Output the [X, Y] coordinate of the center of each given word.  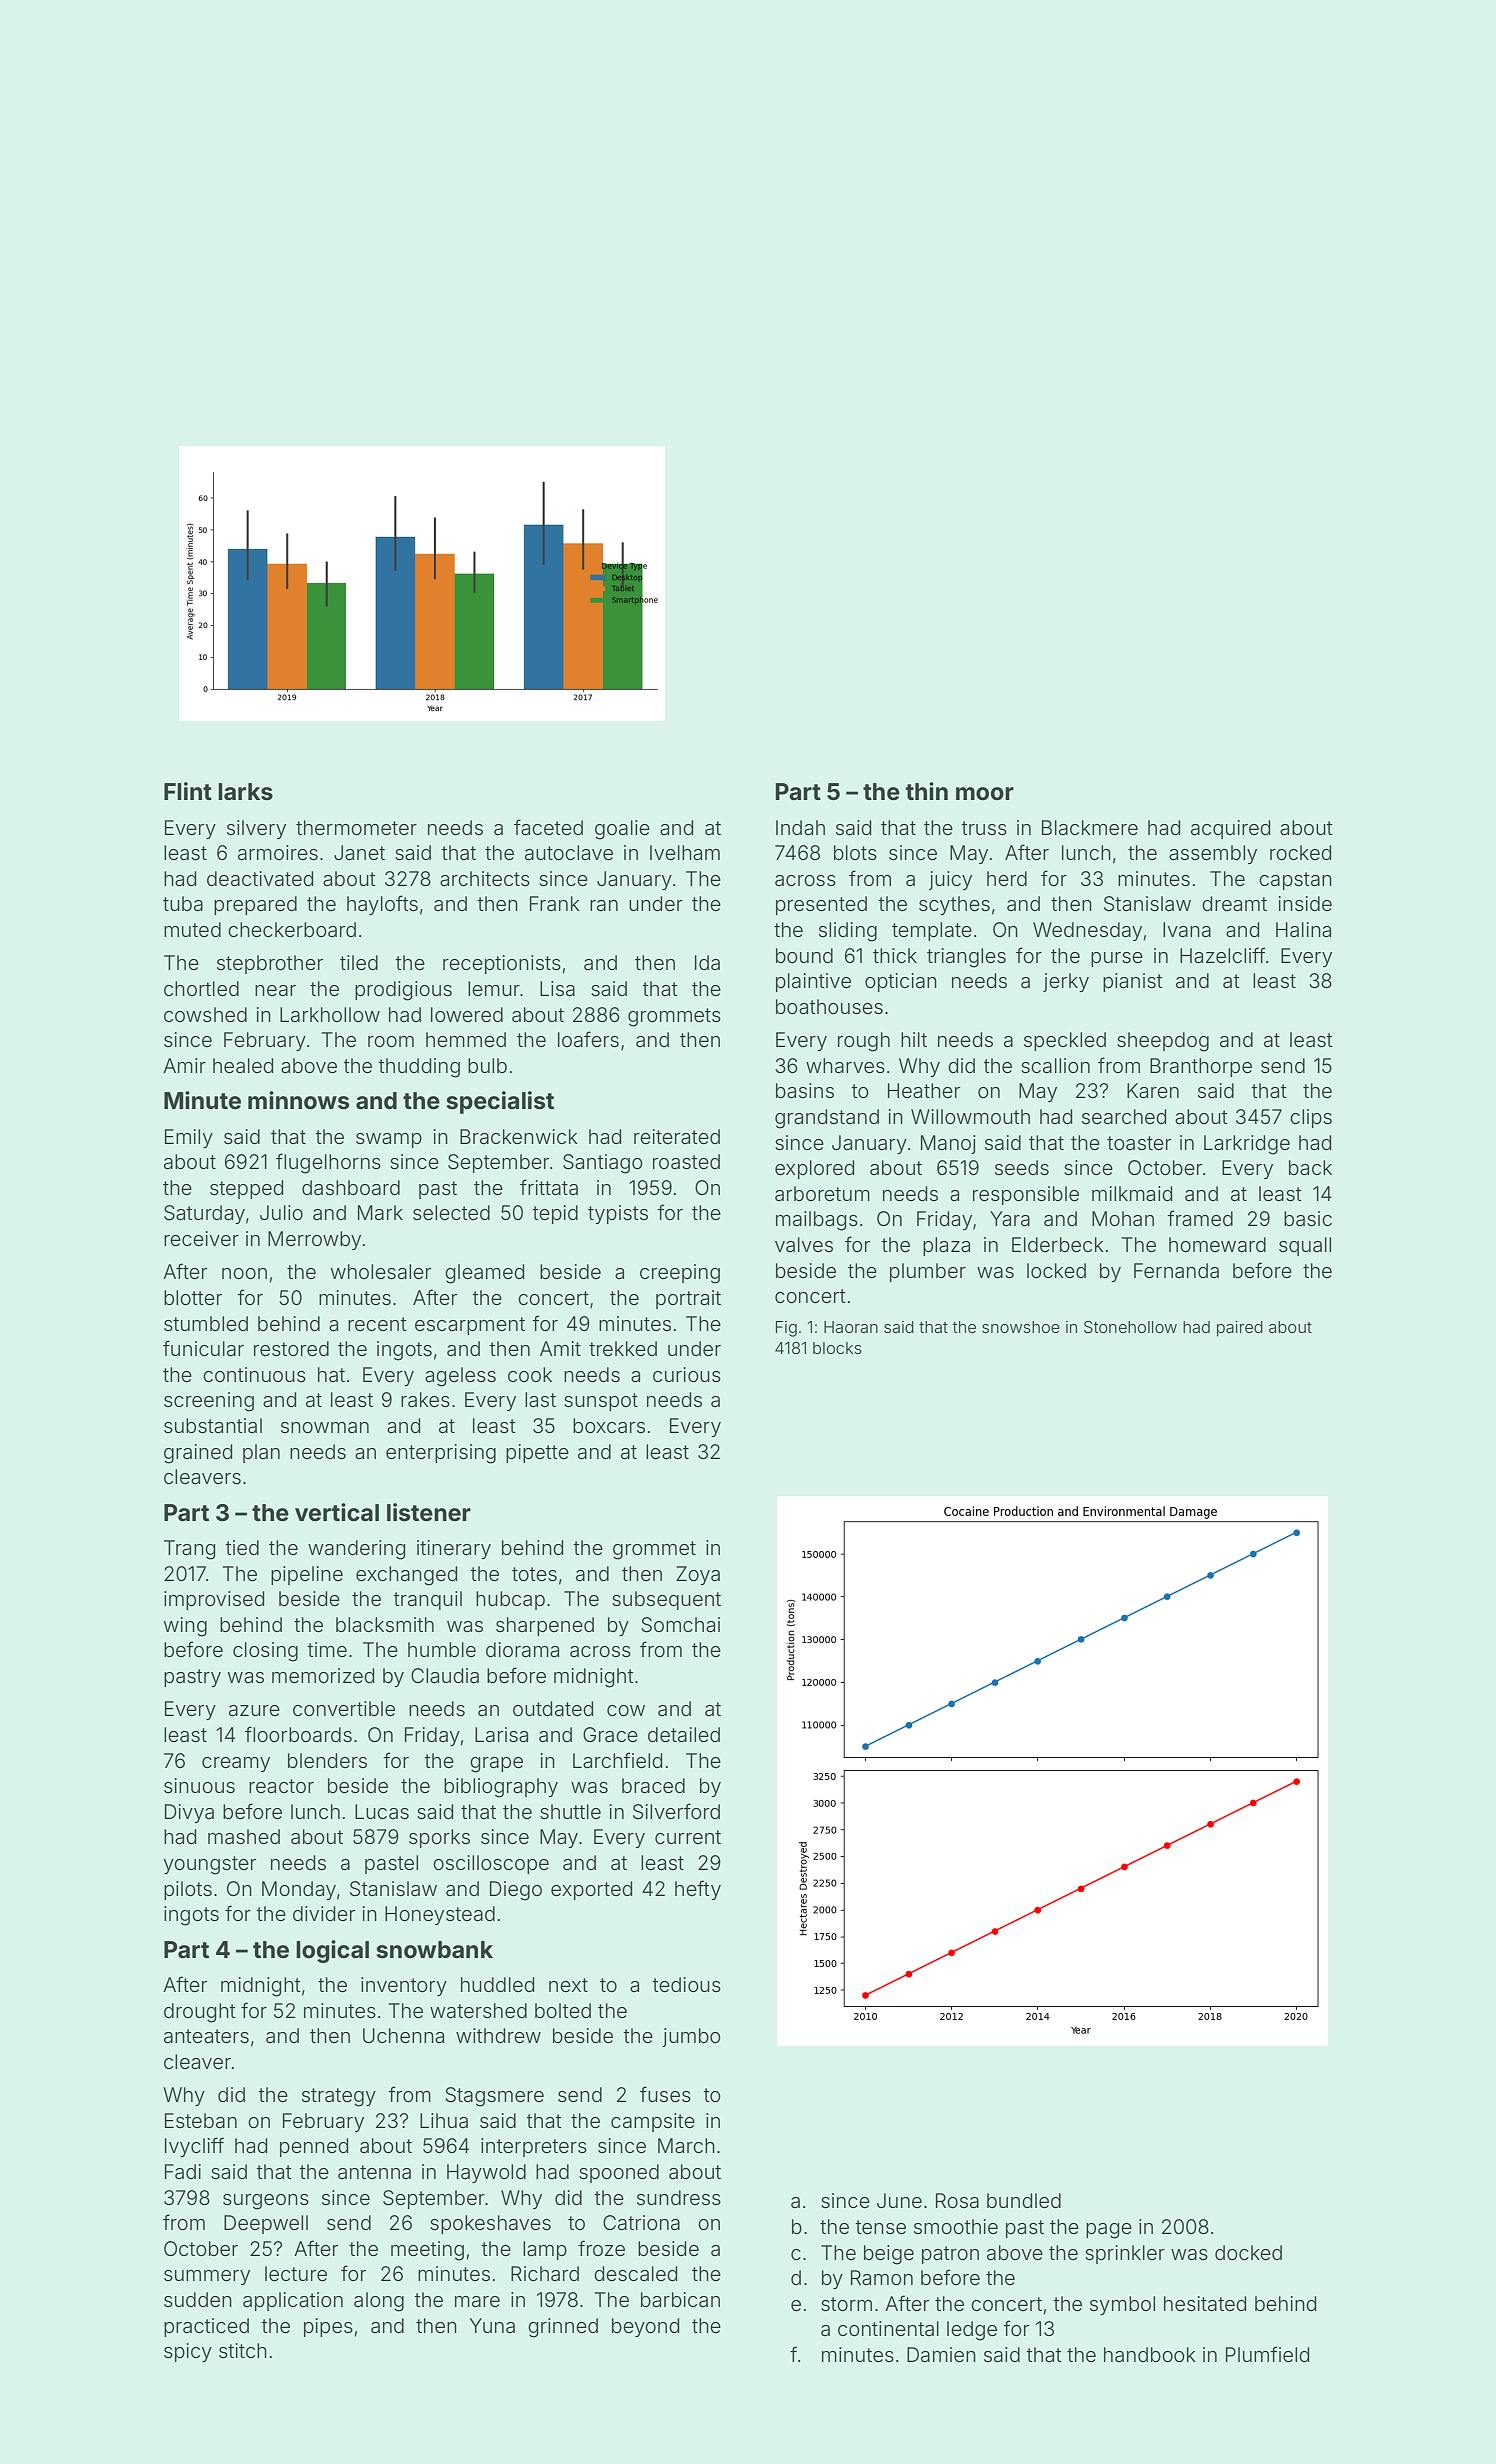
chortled [201, 988]
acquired [1230, 829]
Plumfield [1267, 2354]
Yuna [492, 2325]
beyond [645, 2327]
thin [927, 791]
